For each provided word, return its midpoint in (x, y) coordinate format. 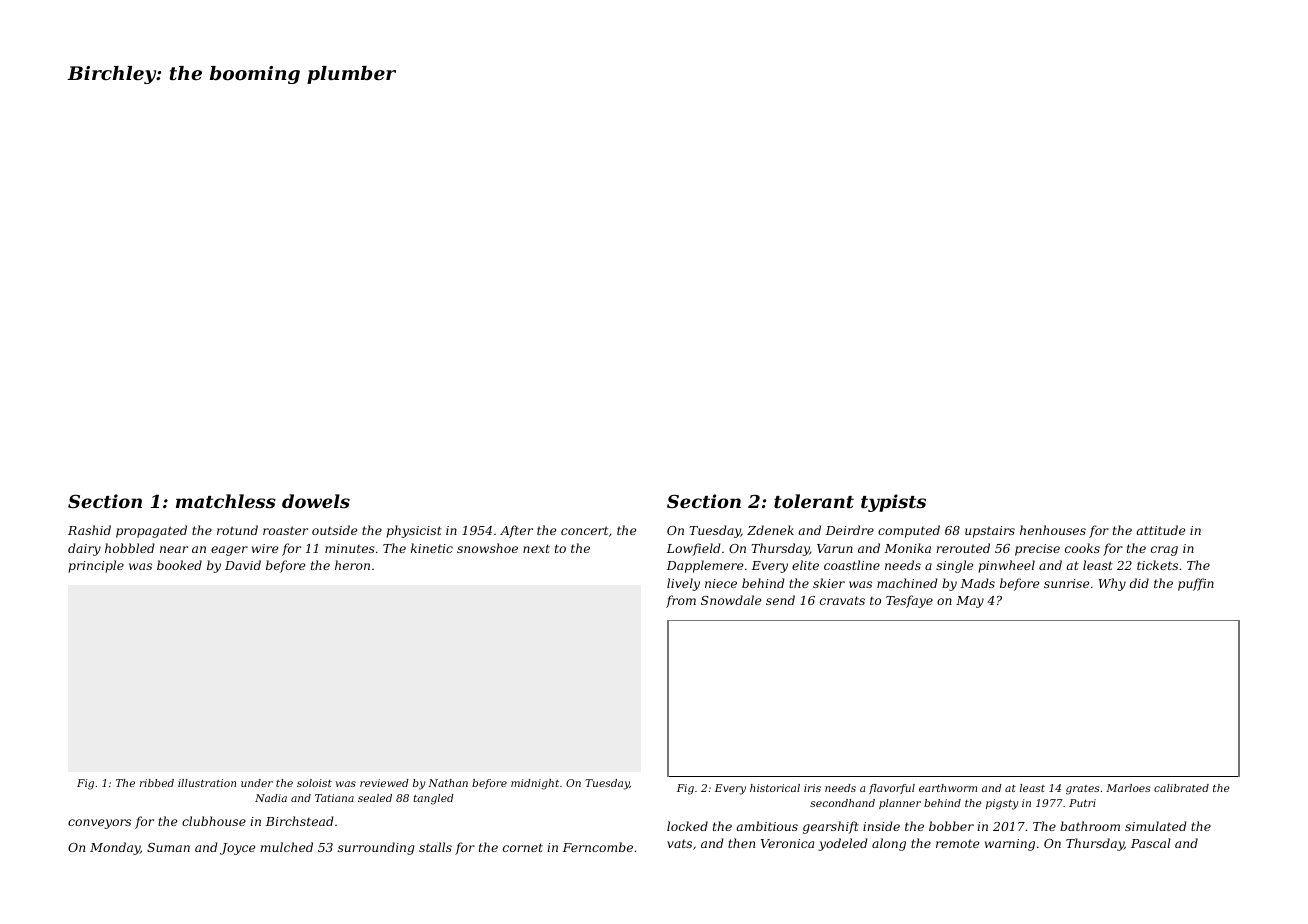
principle (96, 566)
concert (584, 530)
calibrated (1181, 788)
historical (775, 788)
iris (812, 788)
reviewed (384, 783)
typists (893, 503)
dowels (316, 501)
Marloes (1128, 788)
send (780, 600)
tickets (1157, 565)
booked (179, 565)
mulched (286, 847)
